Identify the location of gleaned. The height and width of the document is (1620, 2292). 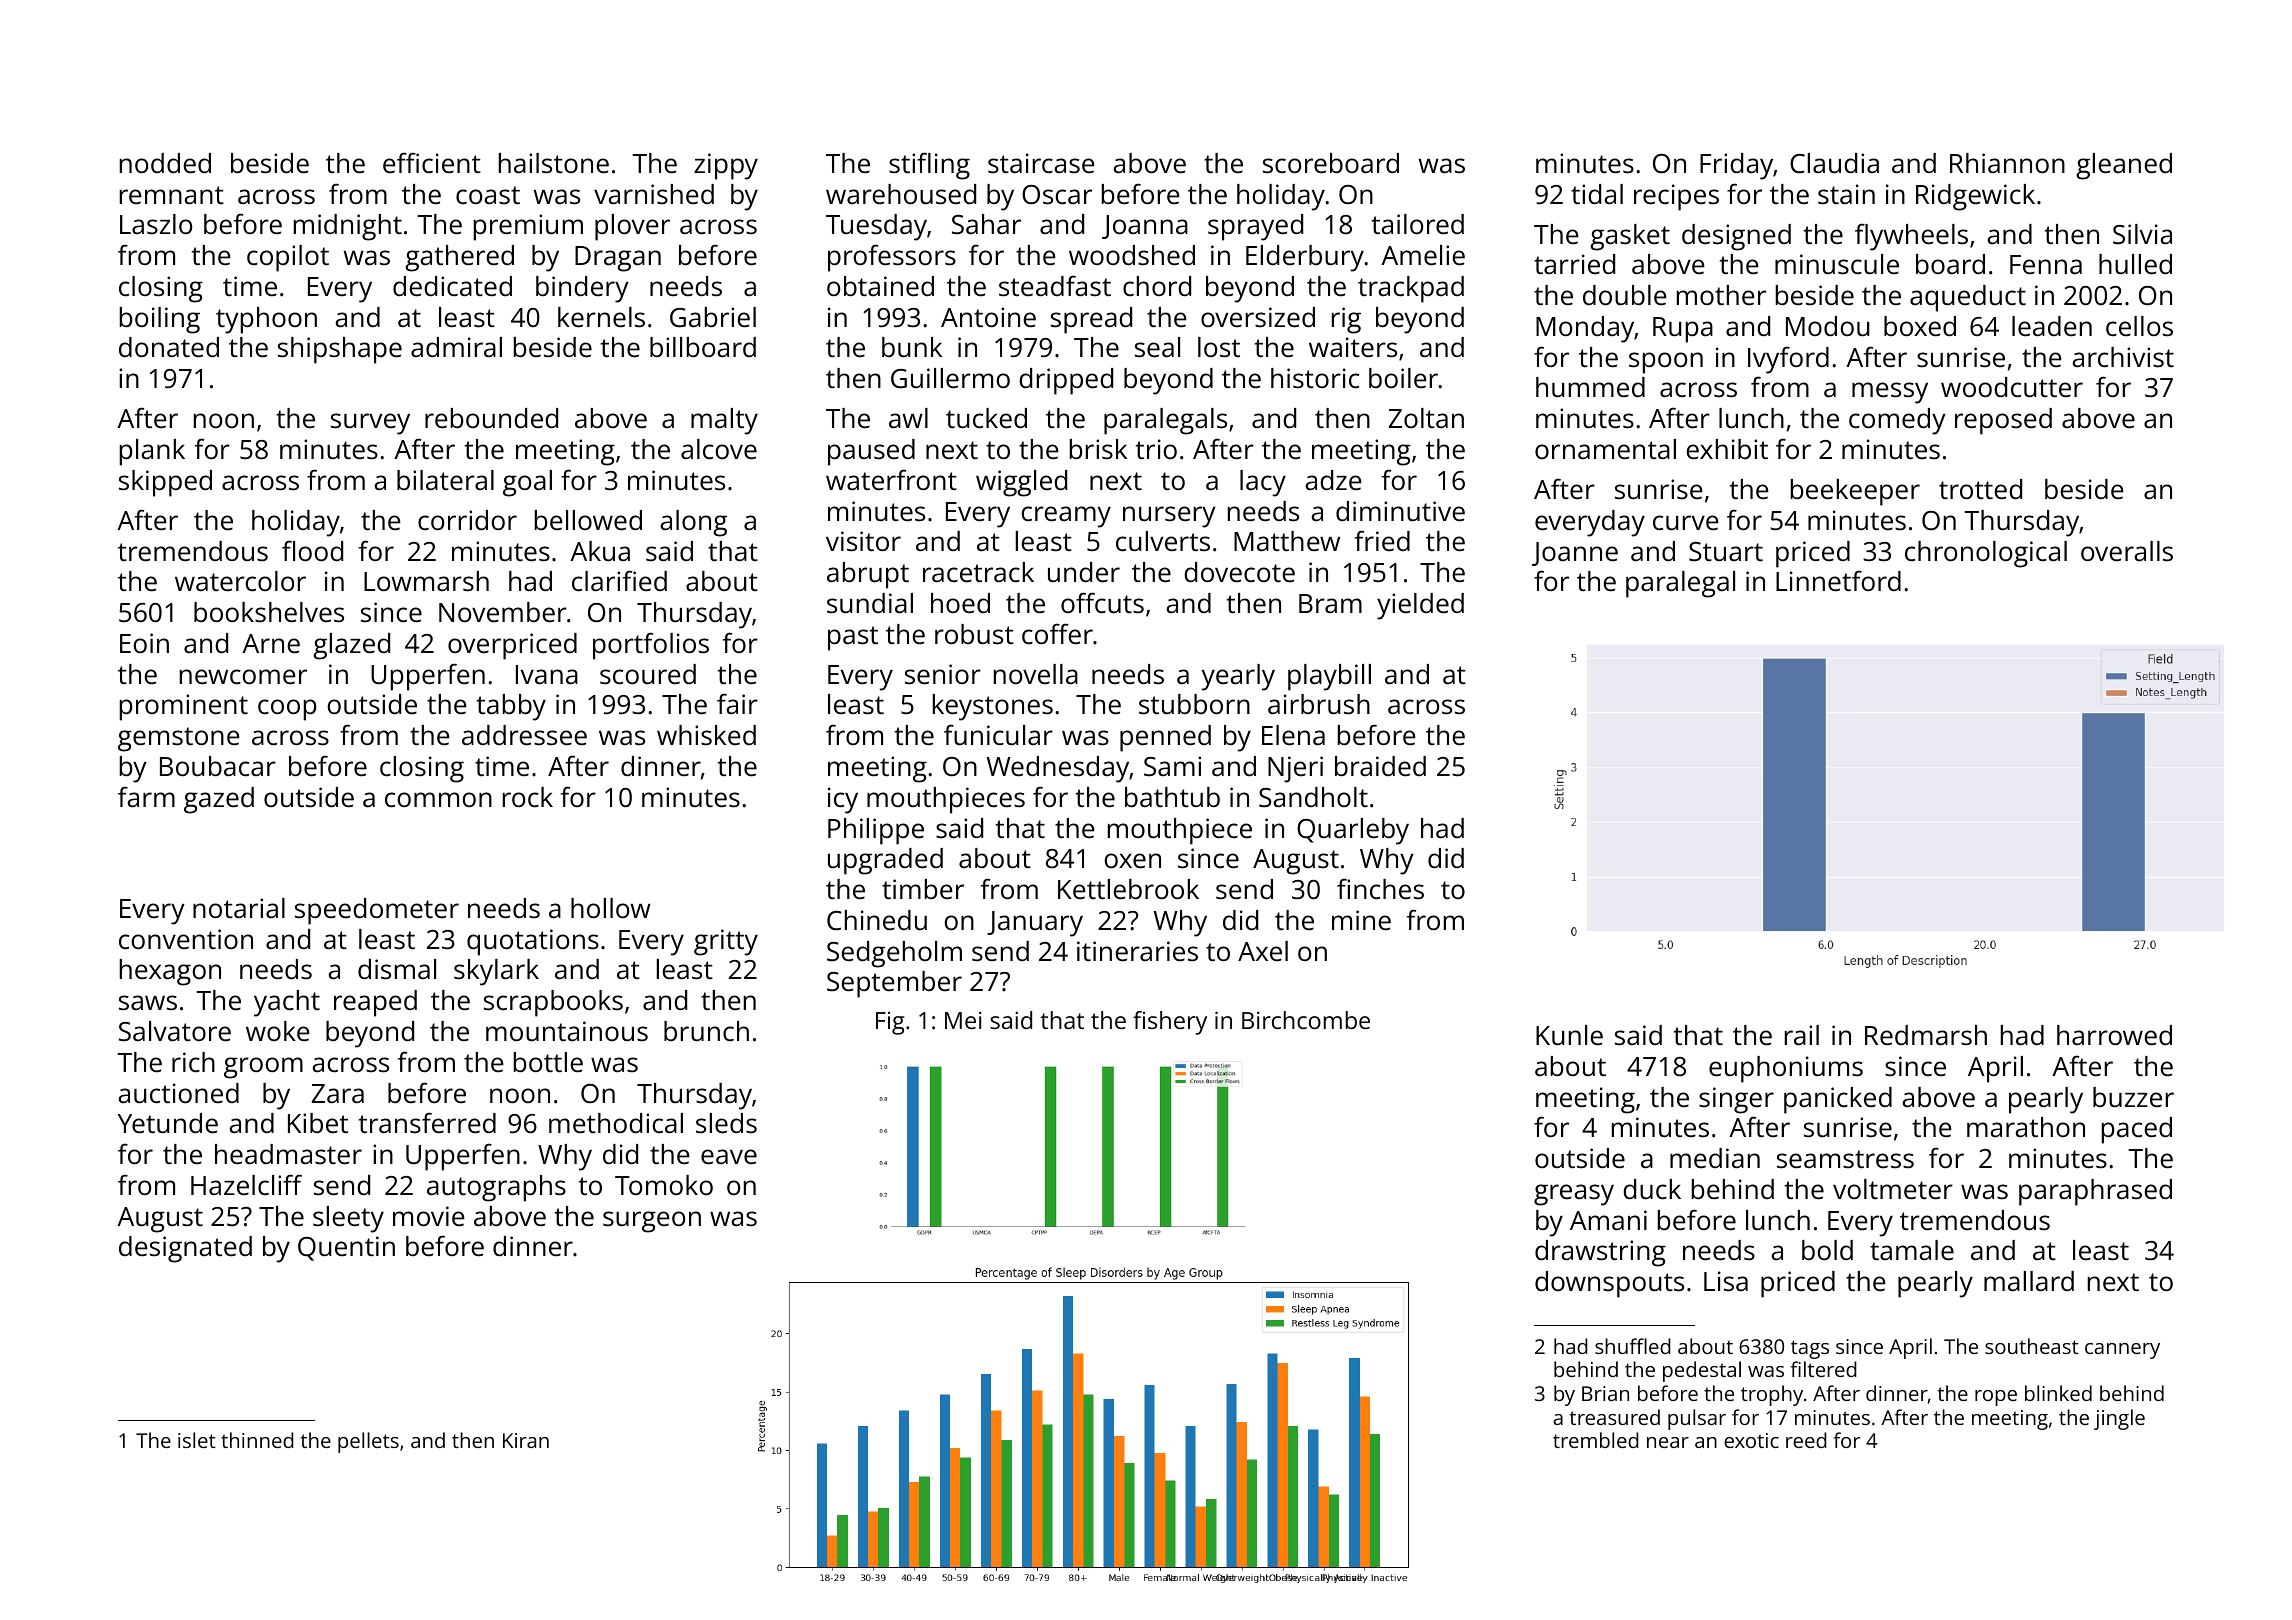
(2124, 166).
